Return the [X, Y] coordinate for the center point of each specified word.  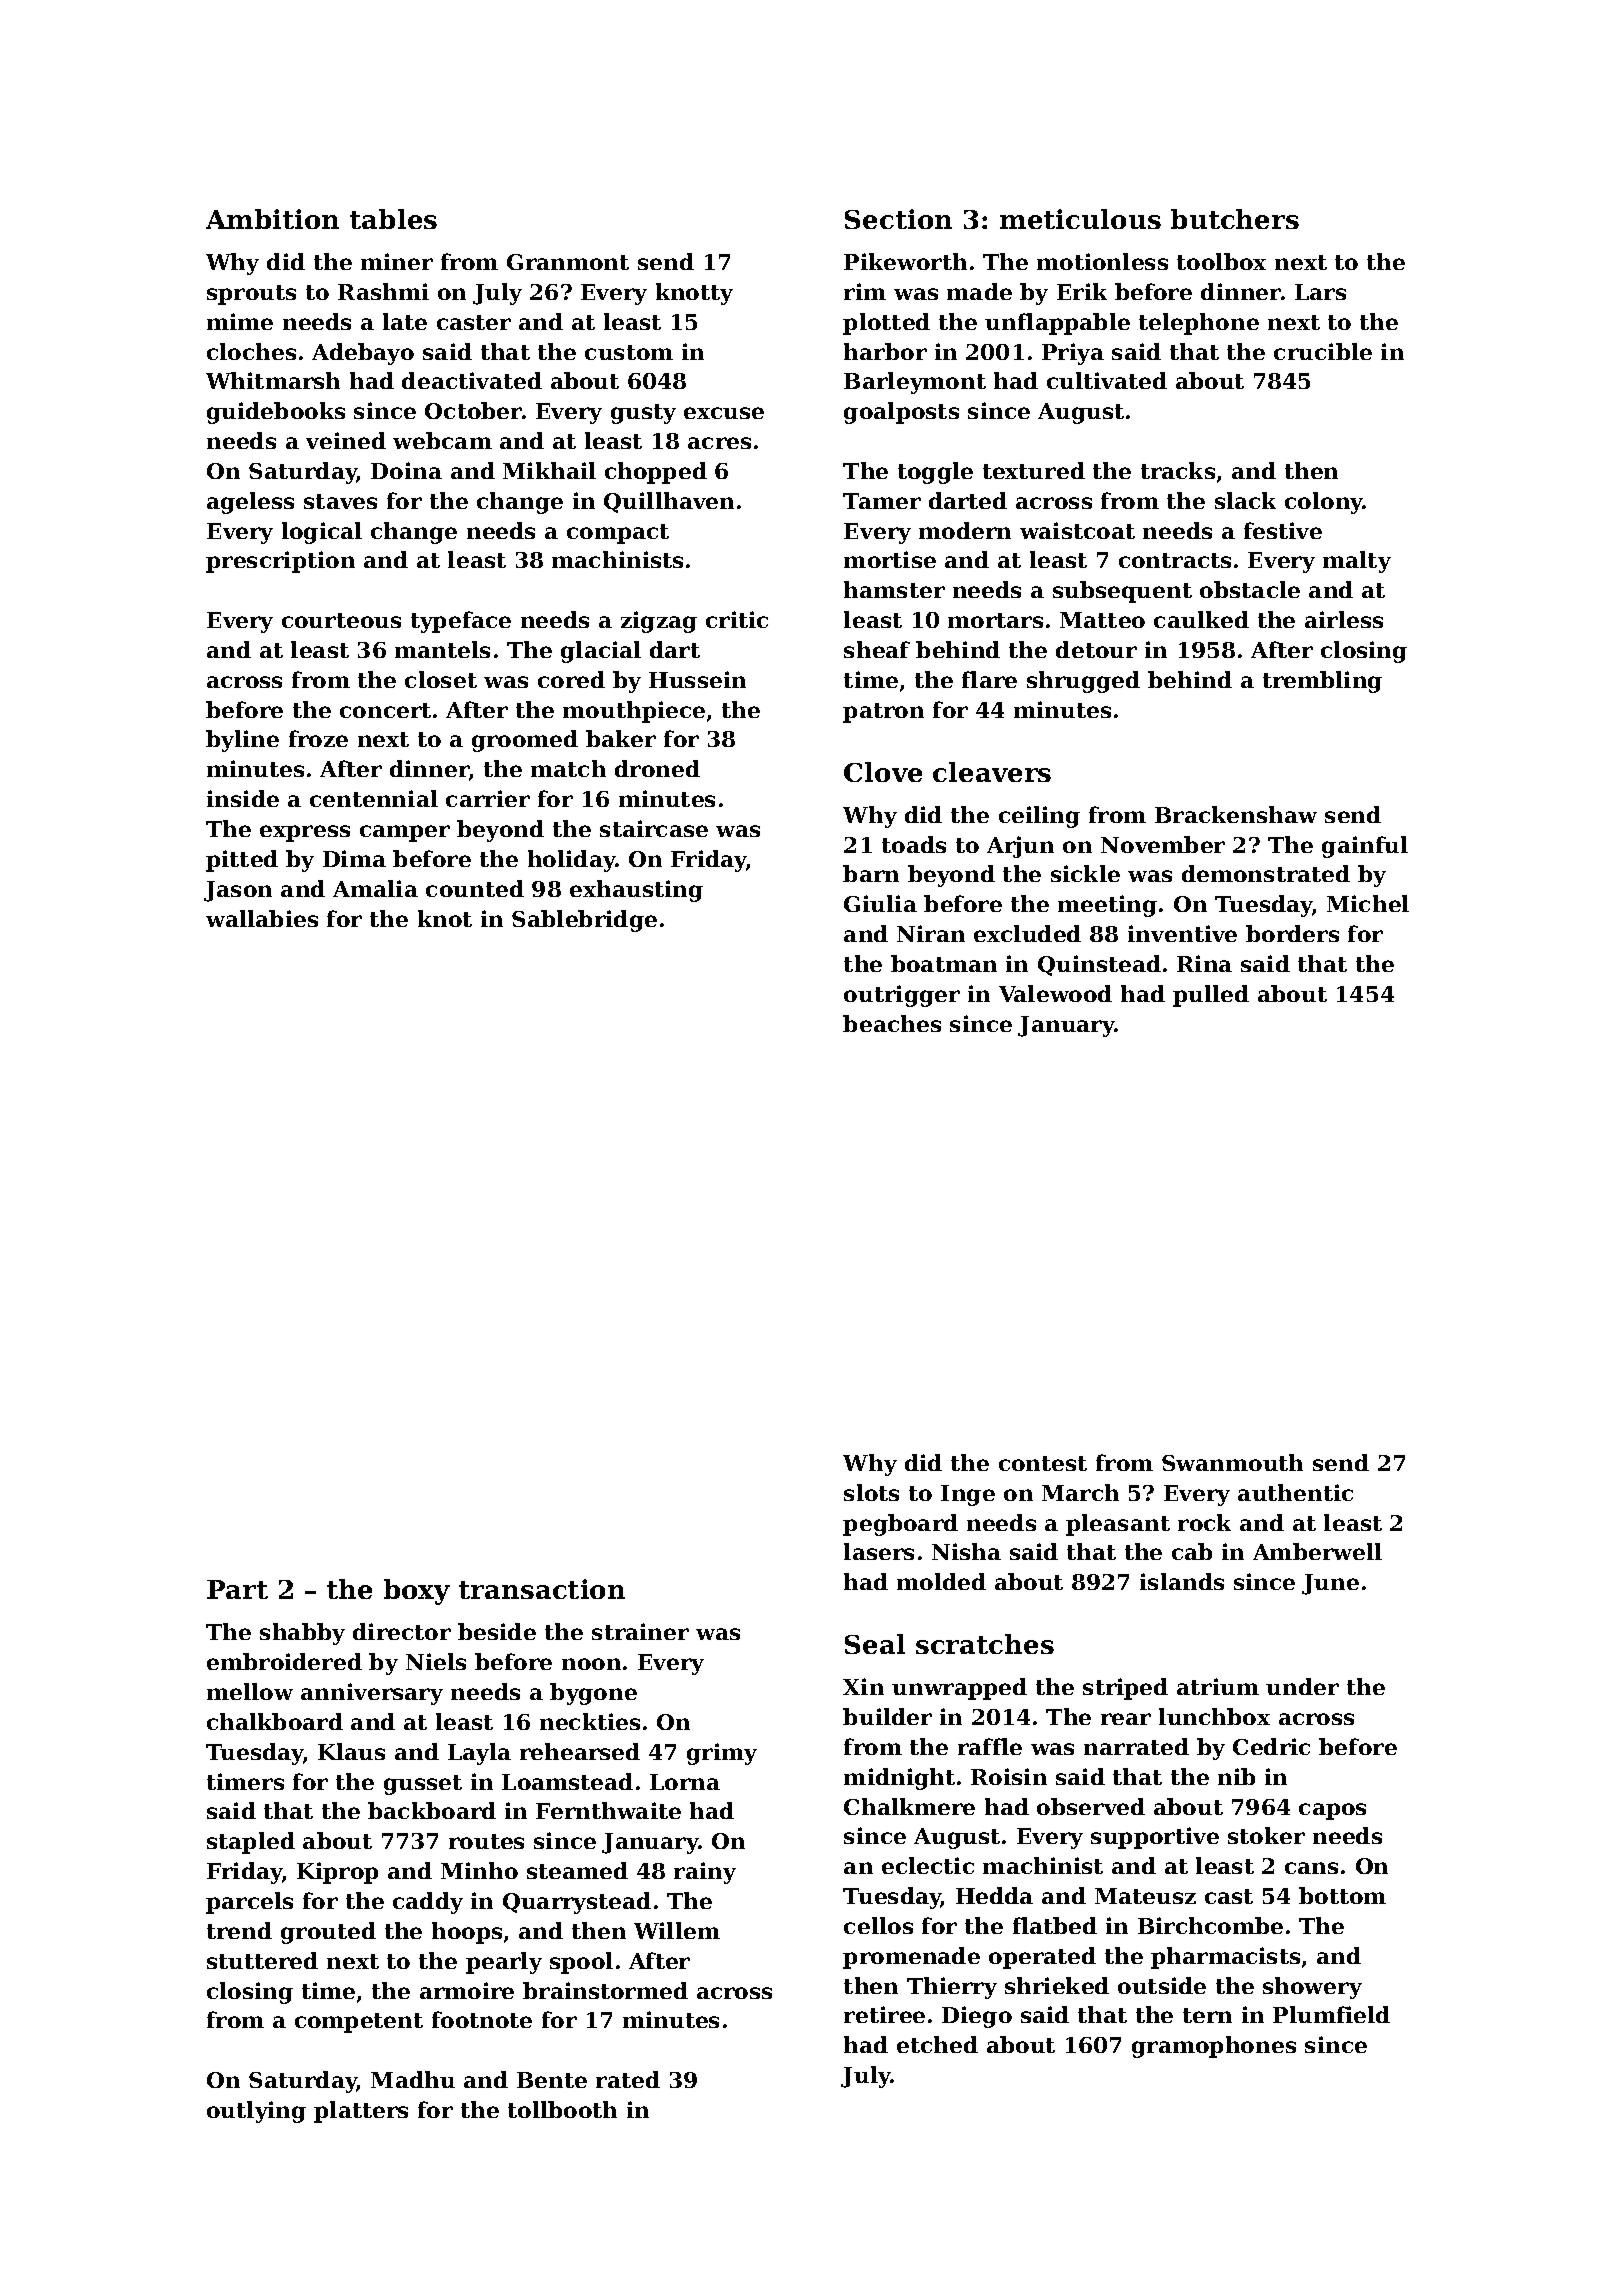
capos [1332, 1811]
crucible [1323, 351]
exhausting [636, 891]
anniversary [372, 1694]
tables [393, 219]
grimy [722, 1754]
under [1302, 1686]
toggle [935, 473]
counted [475, 888]
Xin [863, 1686]
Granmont [568, 262]
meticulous [1080, 219]
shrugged [1083, 682]
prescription [280, 562]
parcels [249, 1903]
